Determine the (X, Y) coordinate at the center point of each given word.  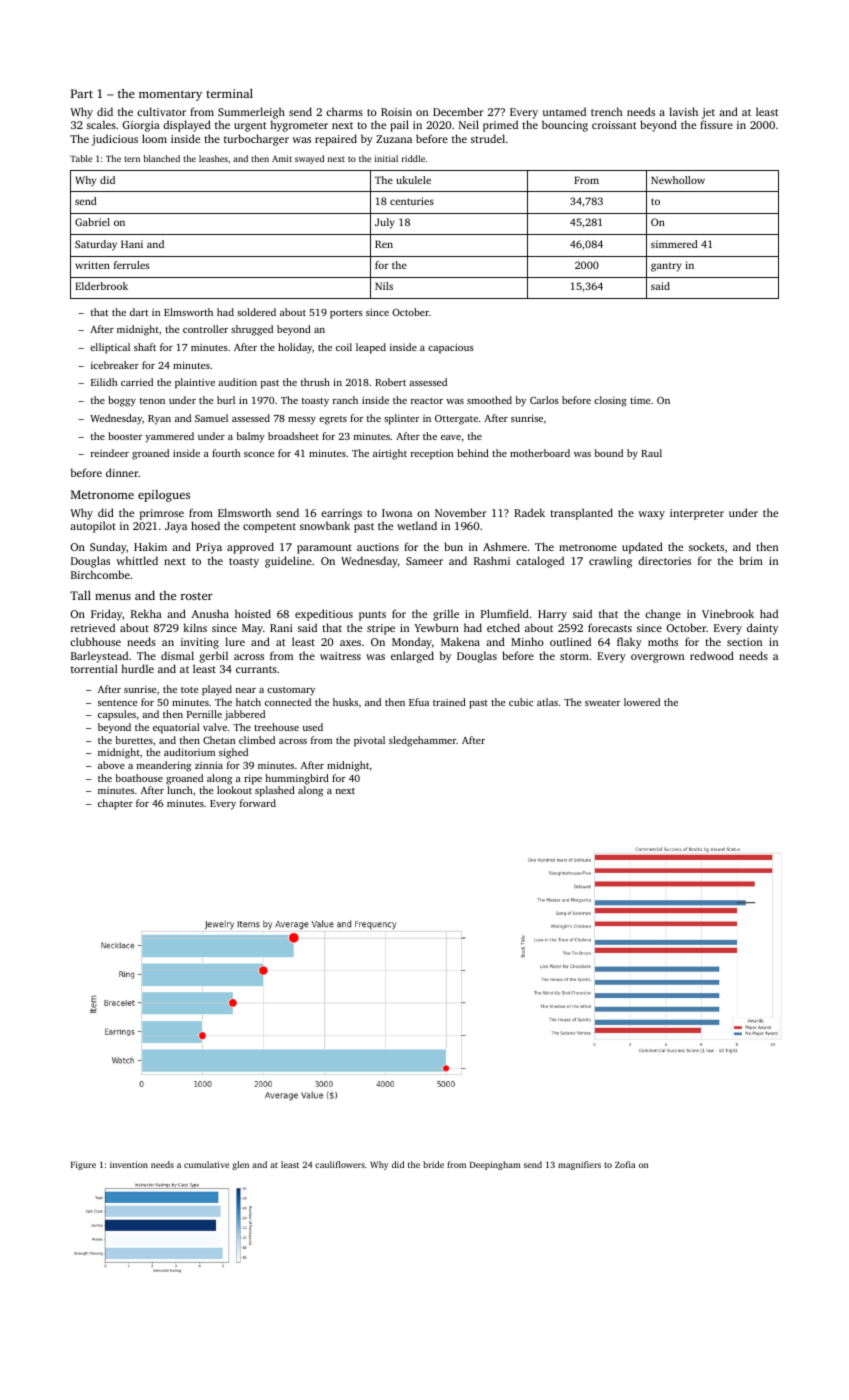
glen (240, 1165)
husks (345, 702)
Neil (469, 124)
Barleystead (99, 657)
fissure (716, 124)
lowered (642, 702)
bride (433, 1164)
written (92, 265)
